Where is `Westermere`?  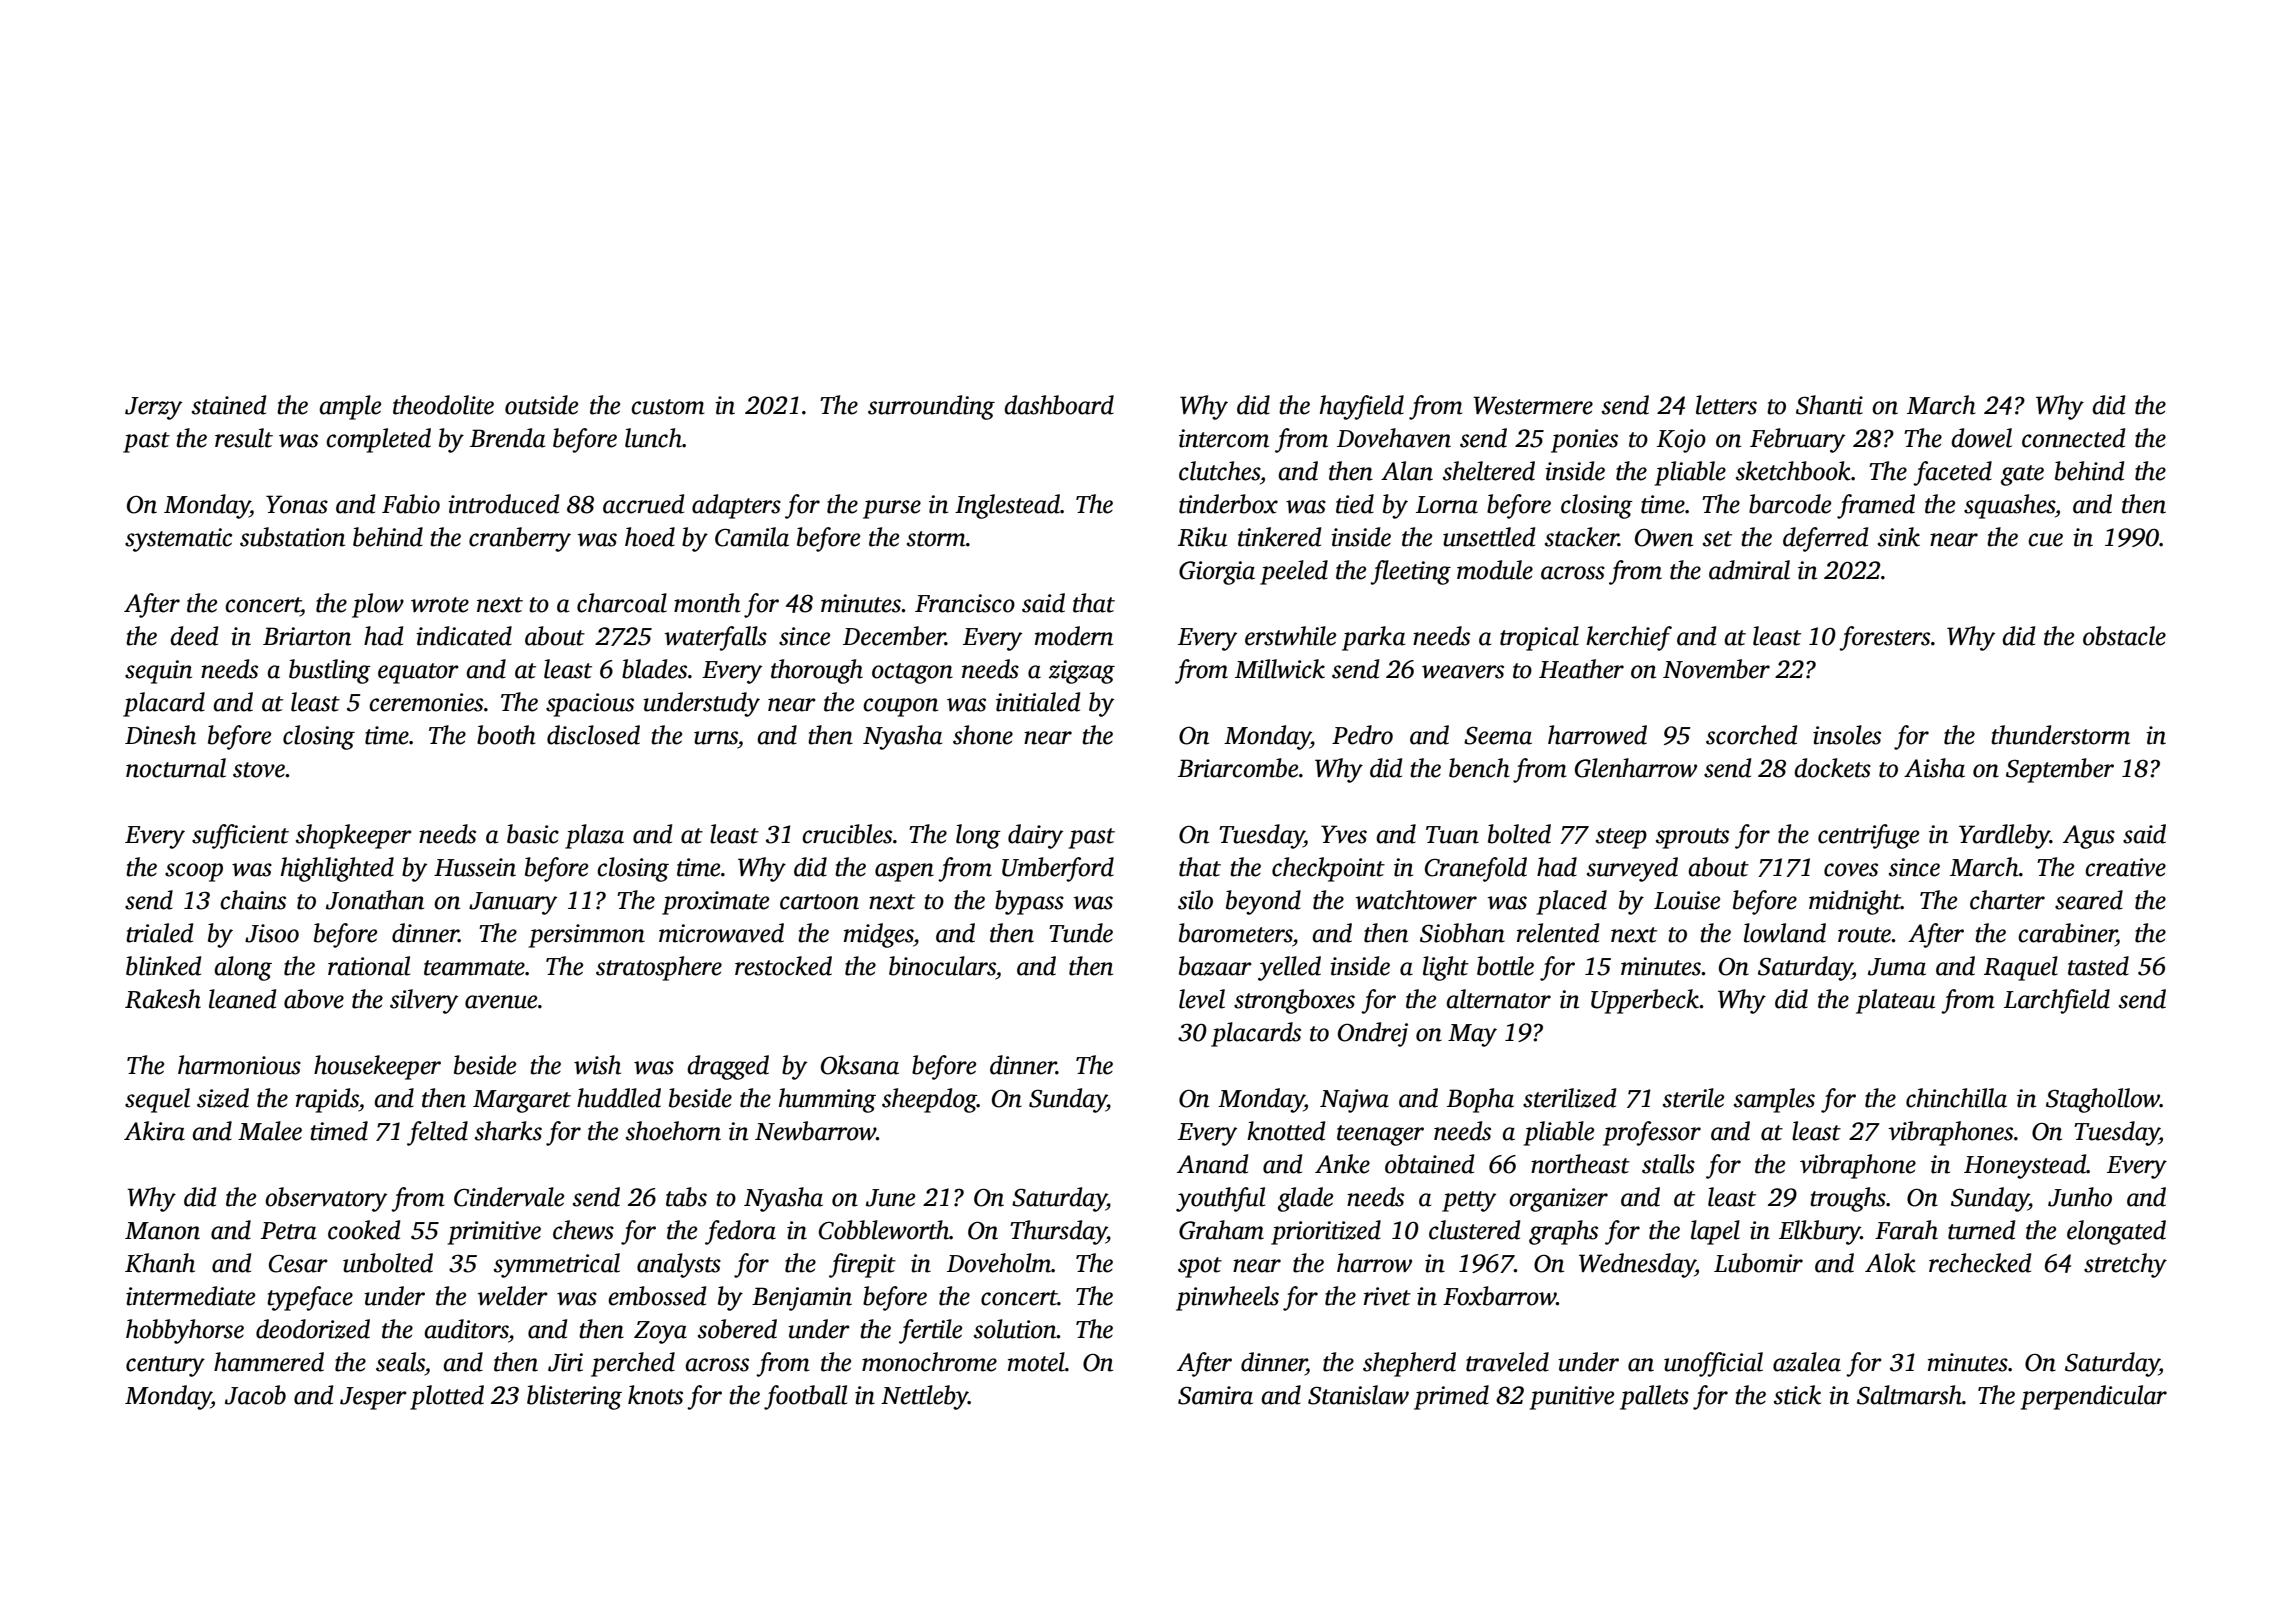
Westermere is located at coordinates (1533, 405).
